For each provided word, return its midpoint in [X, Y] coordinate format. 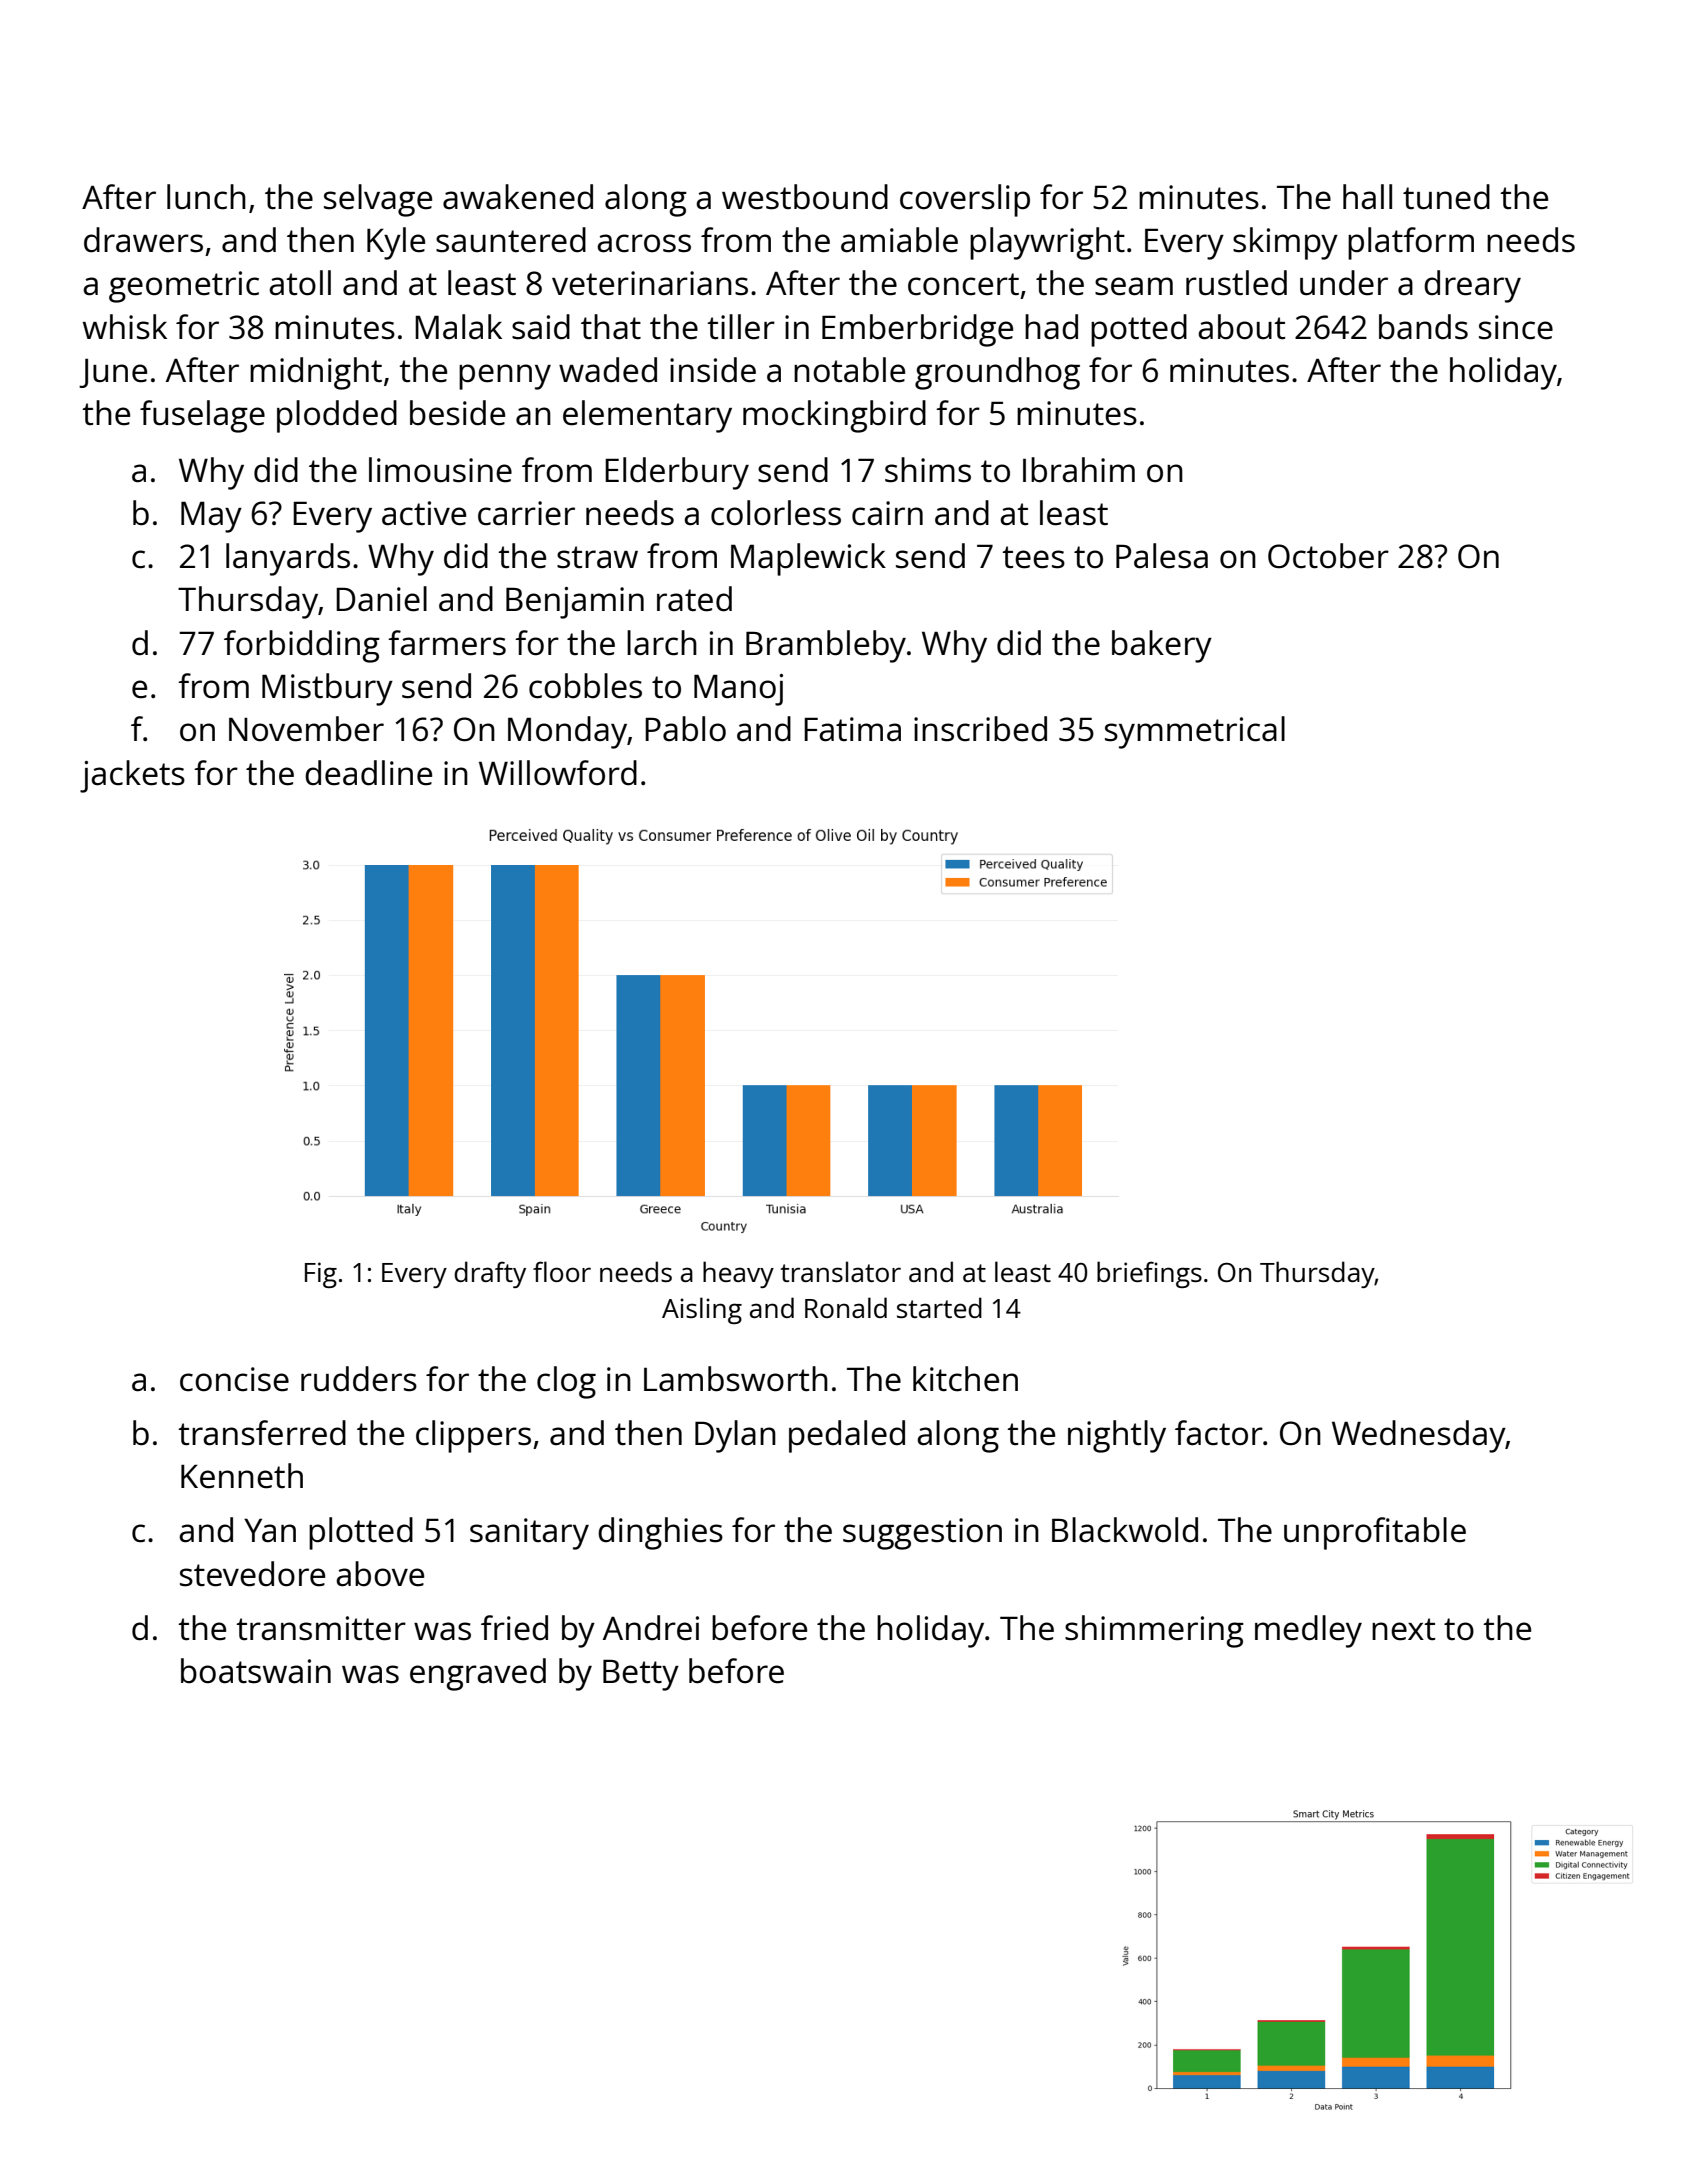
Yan [270, 1531]
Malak [458, 327]
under [1344, 283]
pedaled [847, 1436]
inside [713, 370]
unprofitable [1375, 1533]
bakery [1162, 646]
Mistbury [327, 689]
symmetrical [1195, 732]
